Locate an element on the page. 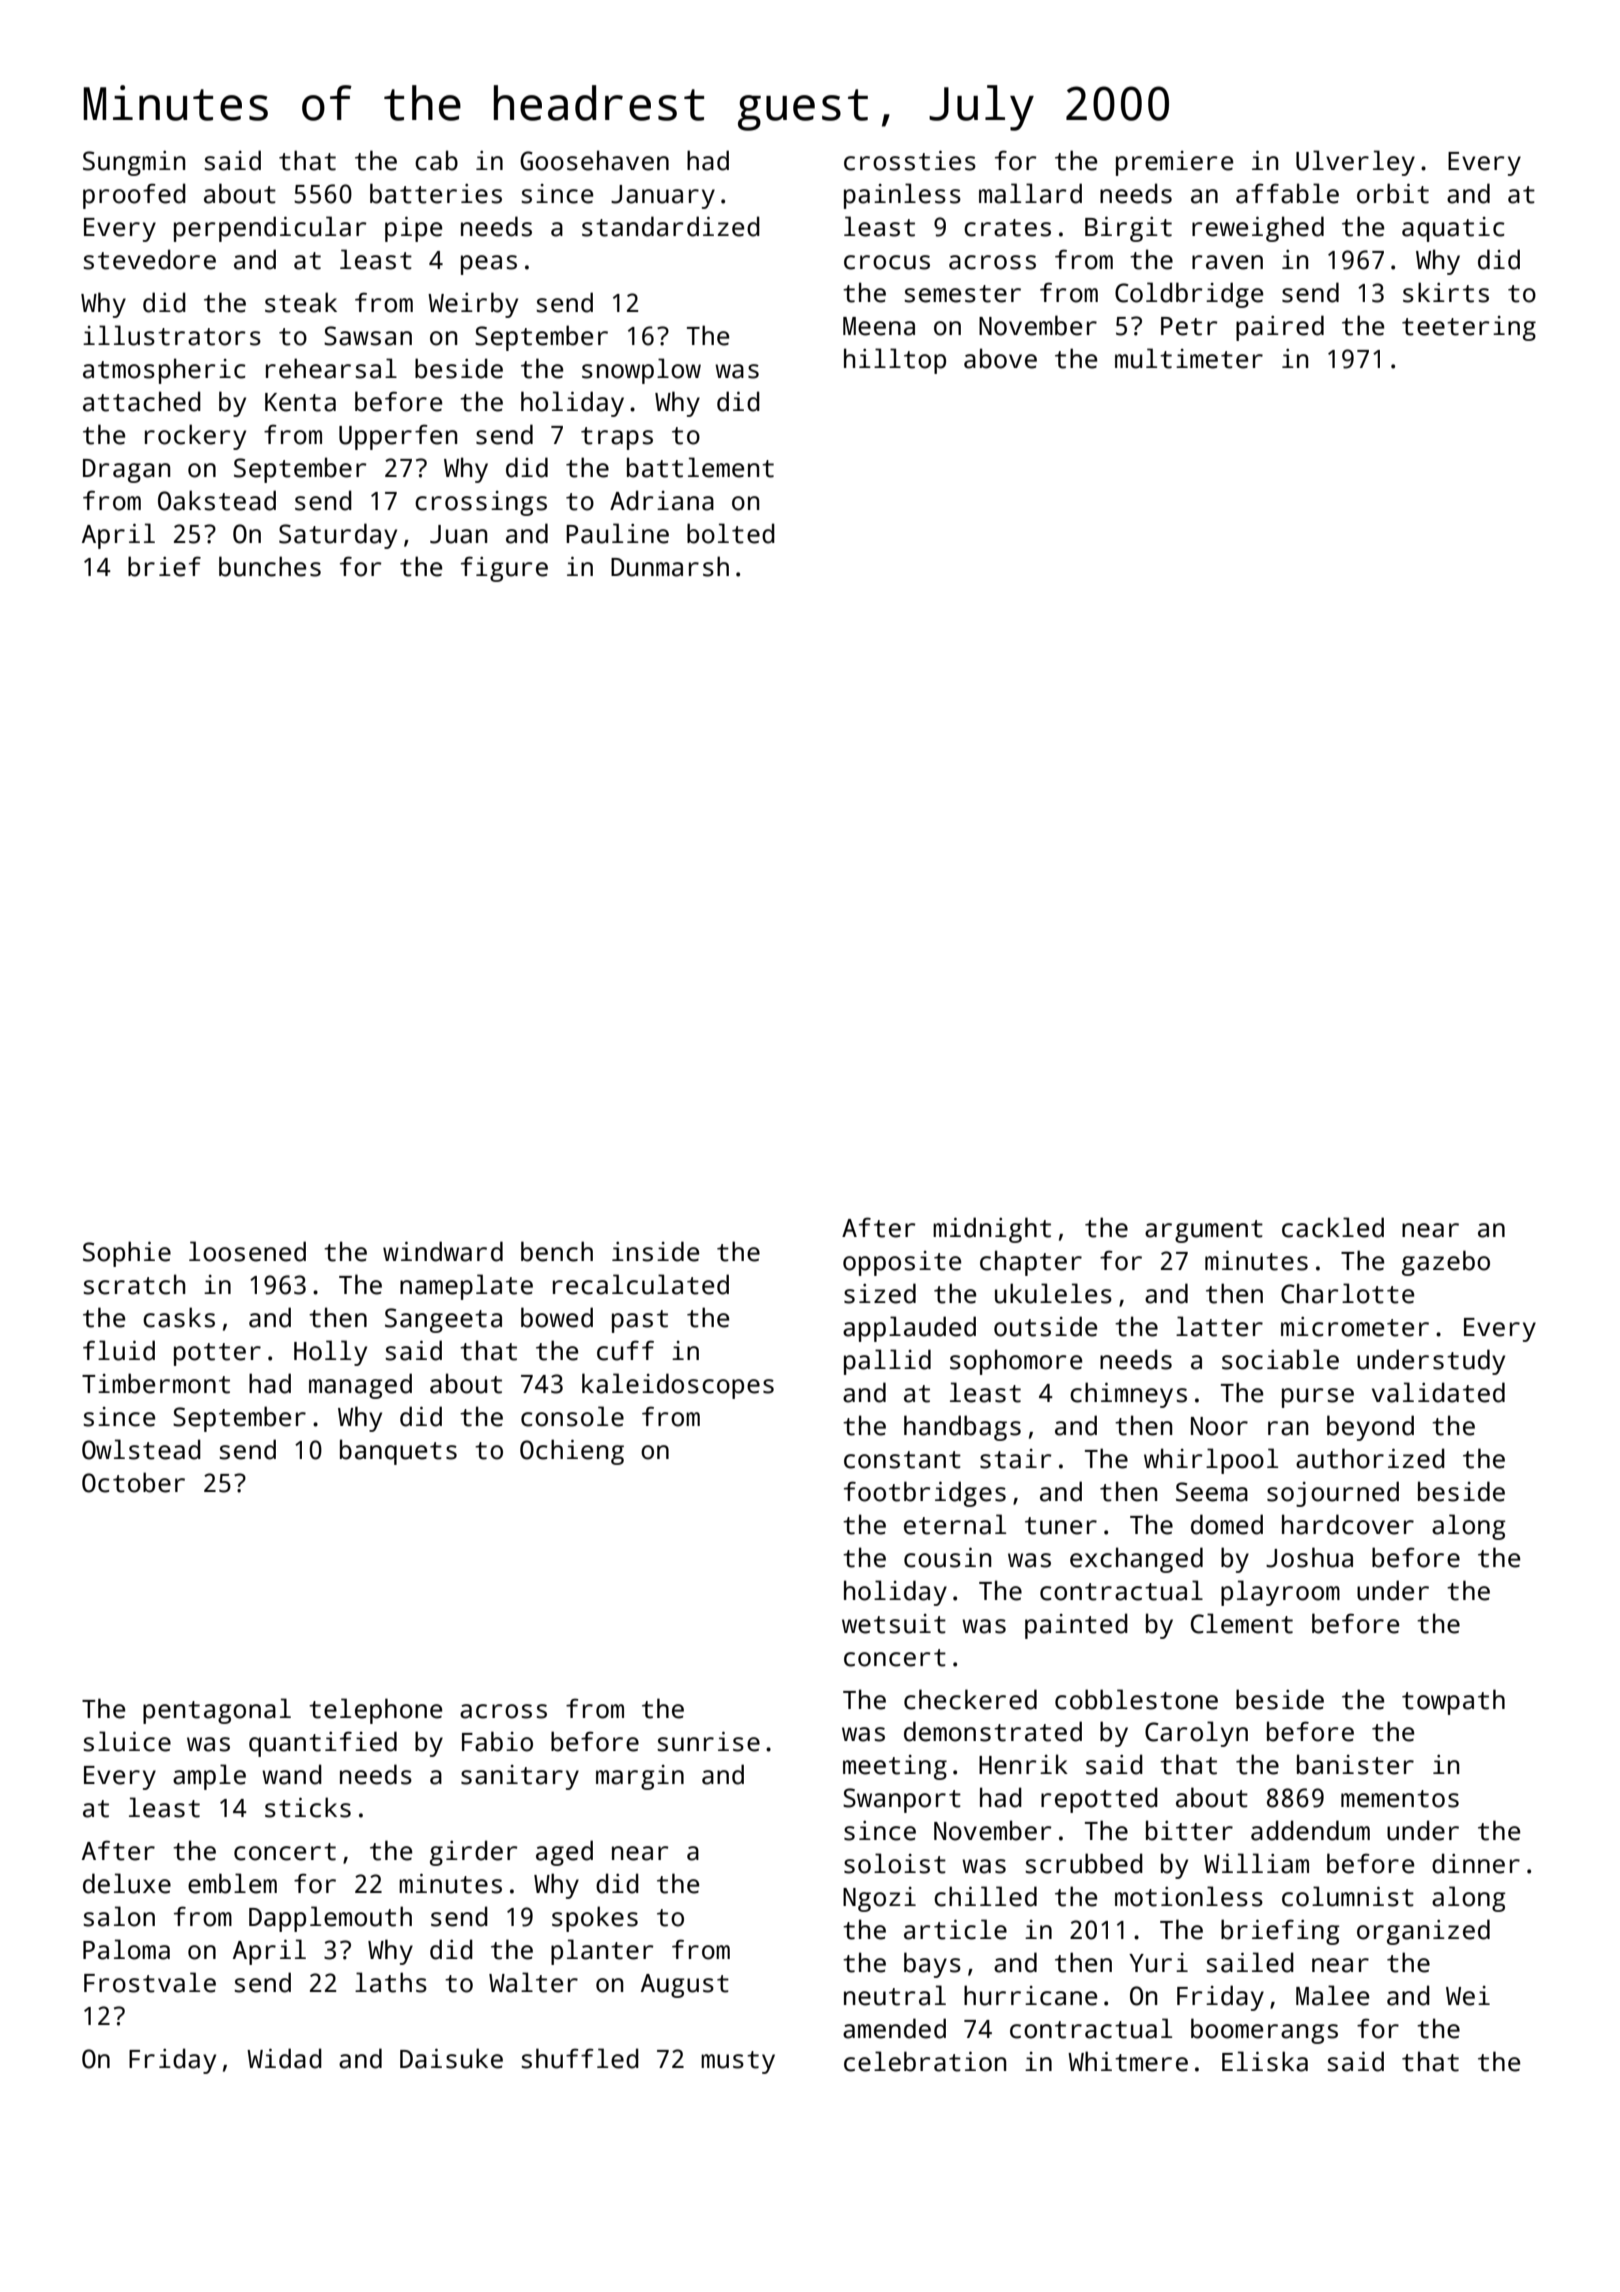  bunches is located at coordinates (270, 566).
